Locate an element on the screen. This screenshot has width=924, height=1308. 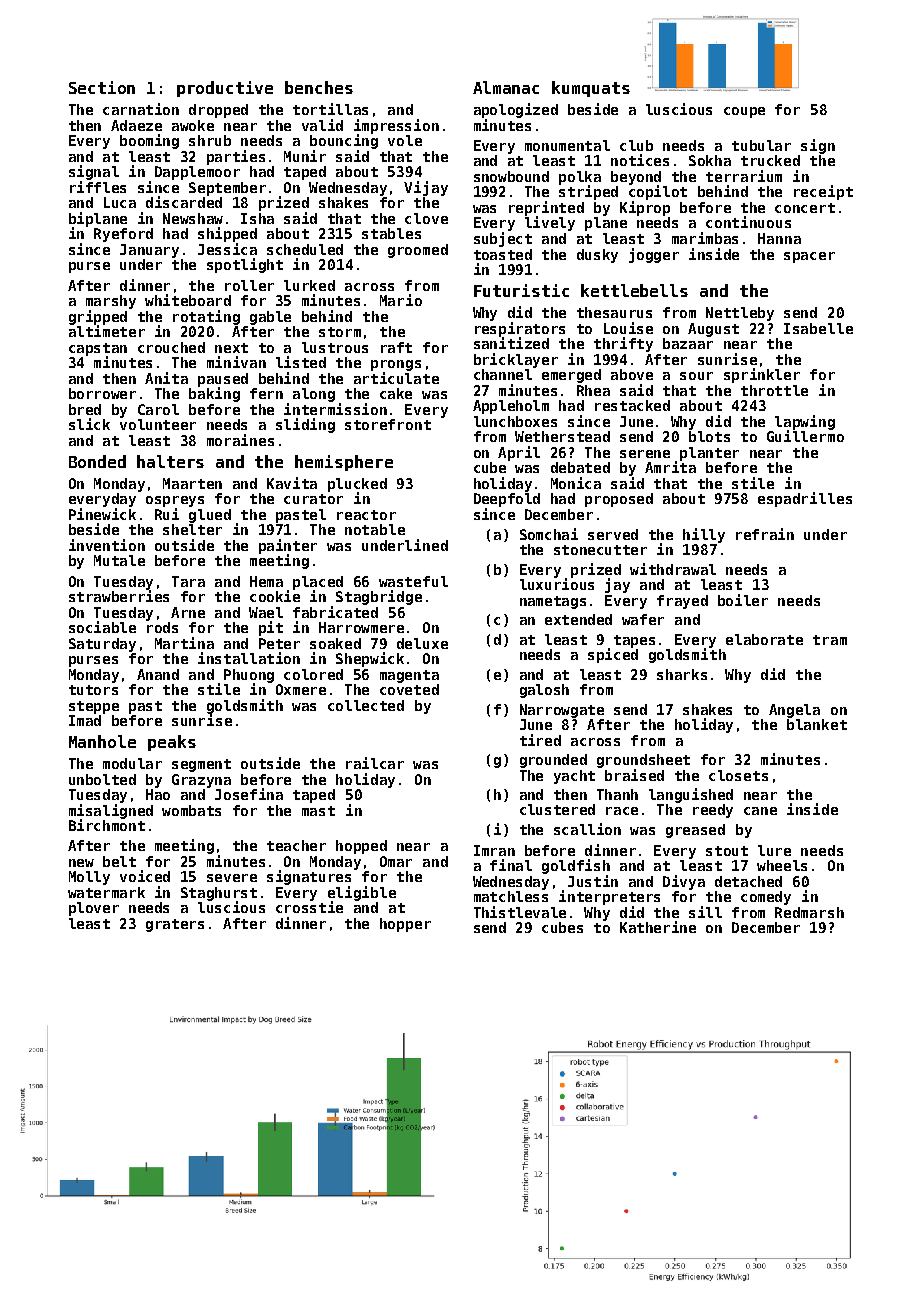
invention is located at coordinates (107, 545).
